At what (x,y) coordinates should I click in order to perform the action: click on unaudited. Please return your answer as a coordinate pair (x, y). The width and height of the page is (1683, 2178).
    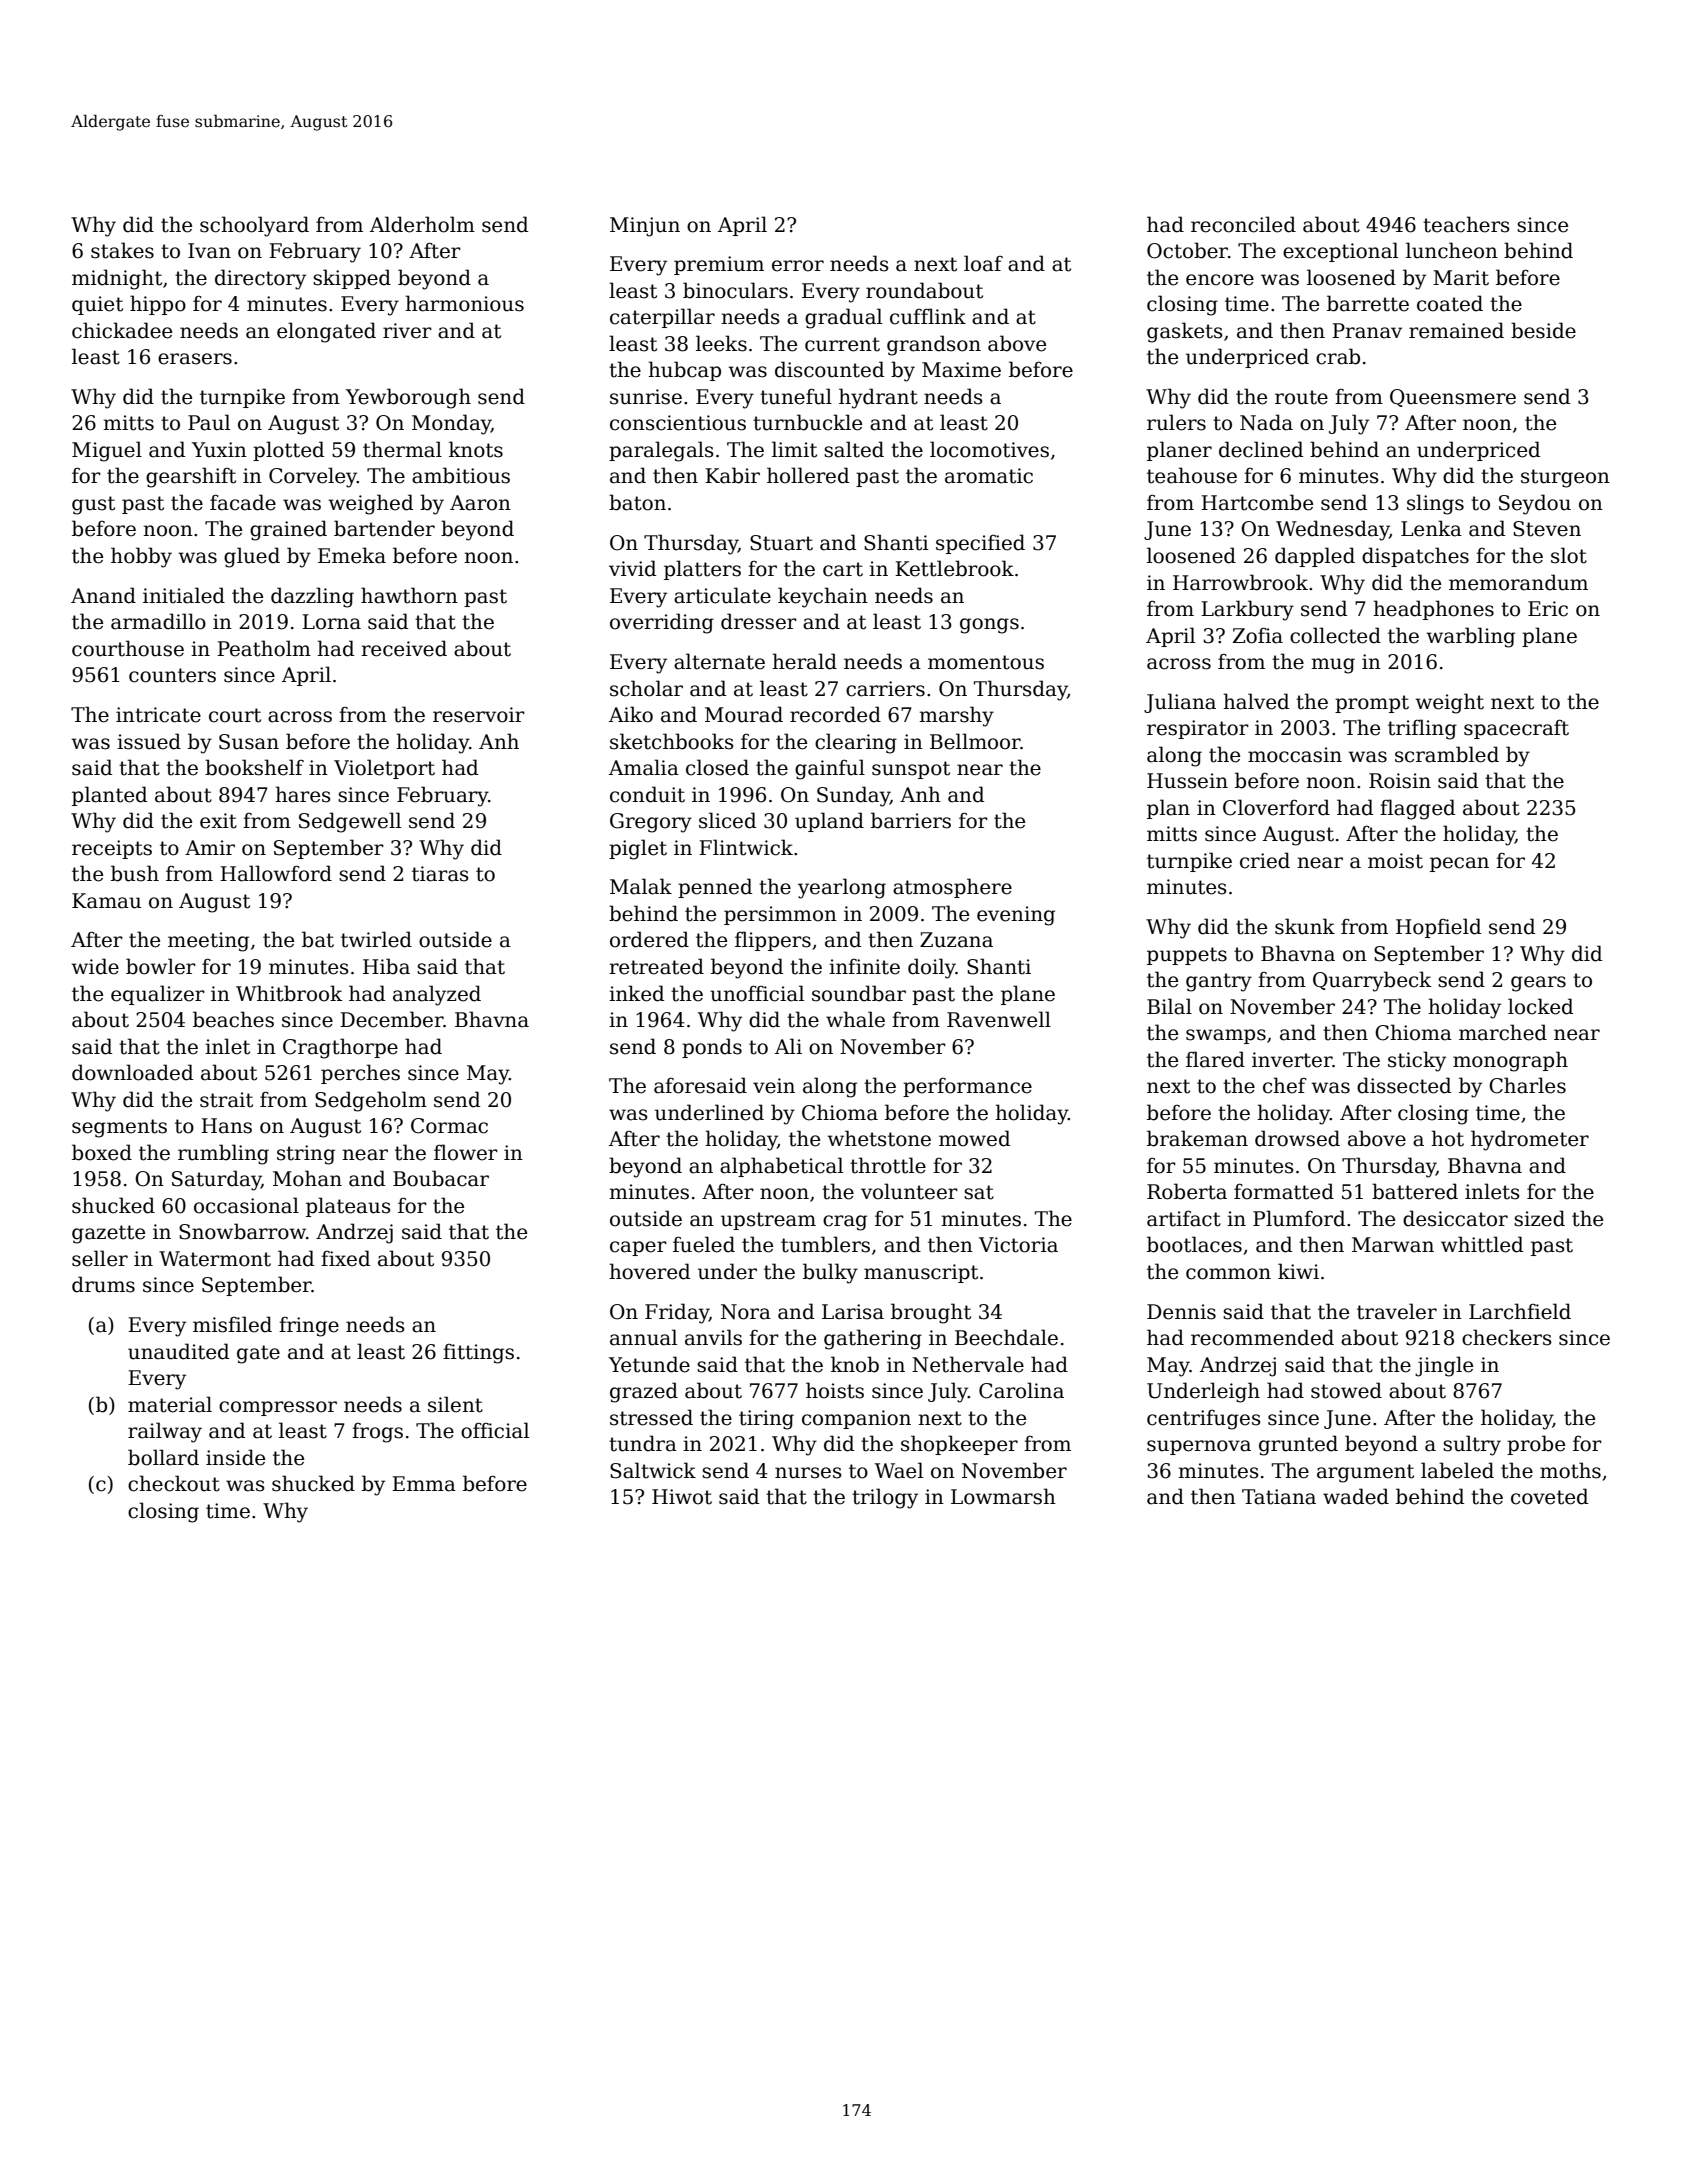
    Looking at the image, I should click on (179, 1351).
